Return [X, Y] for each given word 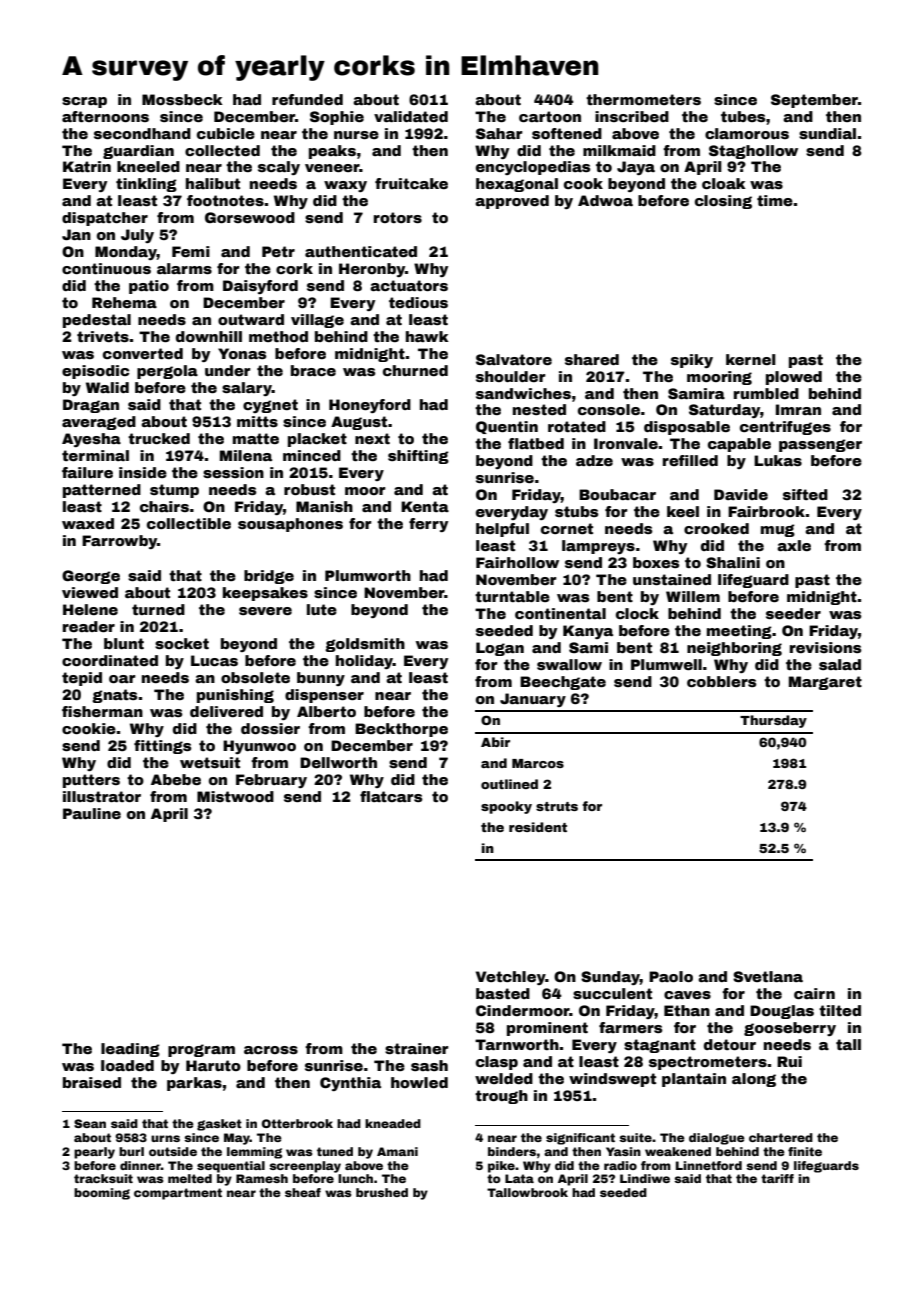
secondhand [142, 133]
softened [567, 133]
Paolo [671, 976]
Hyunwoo [259, 747]
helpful [502, 530]
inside [143, 472]
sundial [827, 133]
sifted [805, 494]
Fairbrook [766, 511]
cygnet [270, 406]
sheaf [303, 1192]
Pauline [92, 813]
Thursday [773, 721]
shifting [418, 457]
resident [538, 827]
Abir [495, 742]
